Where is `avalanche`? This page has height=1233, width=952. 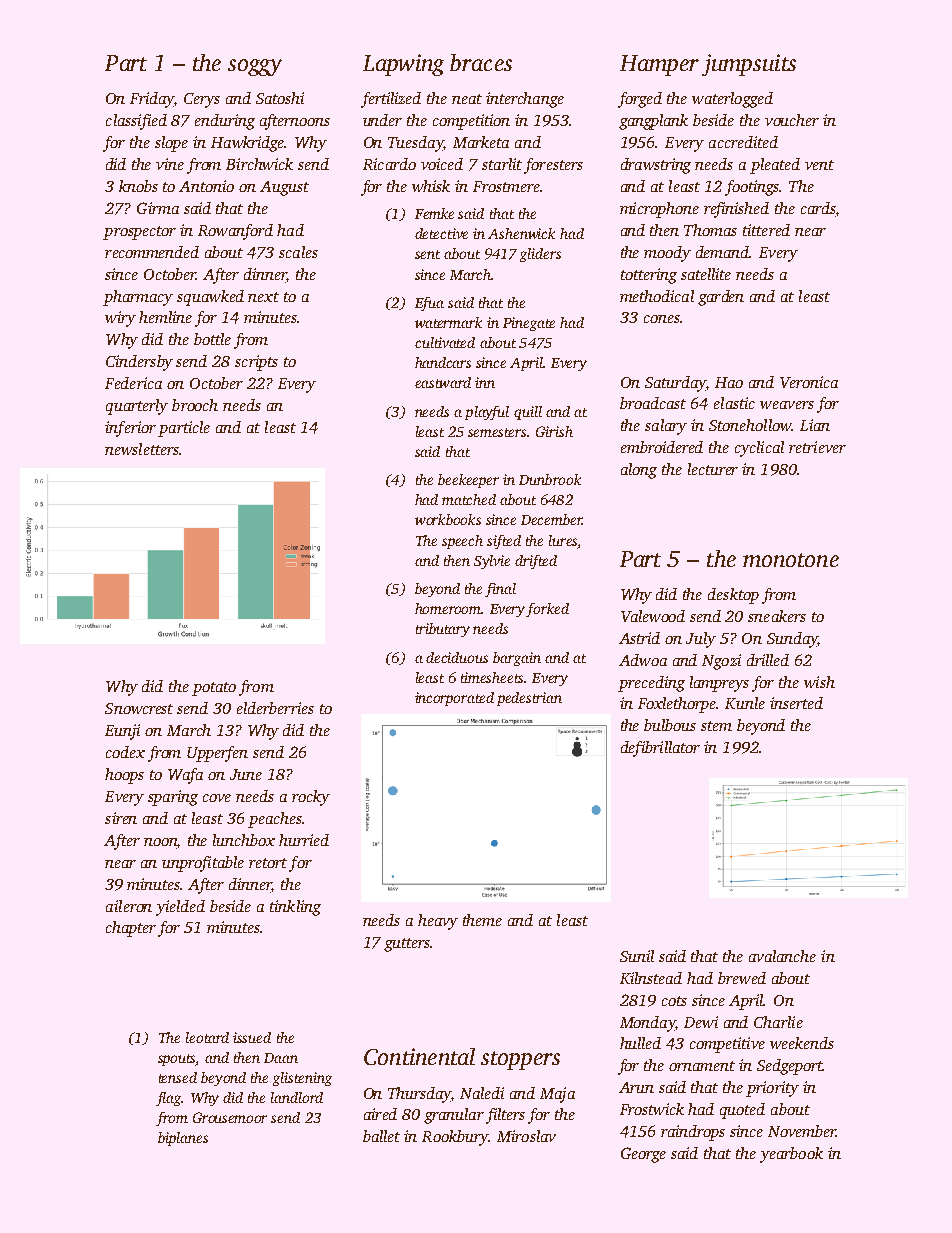 avalanche is located at coordinates (782, 956).
